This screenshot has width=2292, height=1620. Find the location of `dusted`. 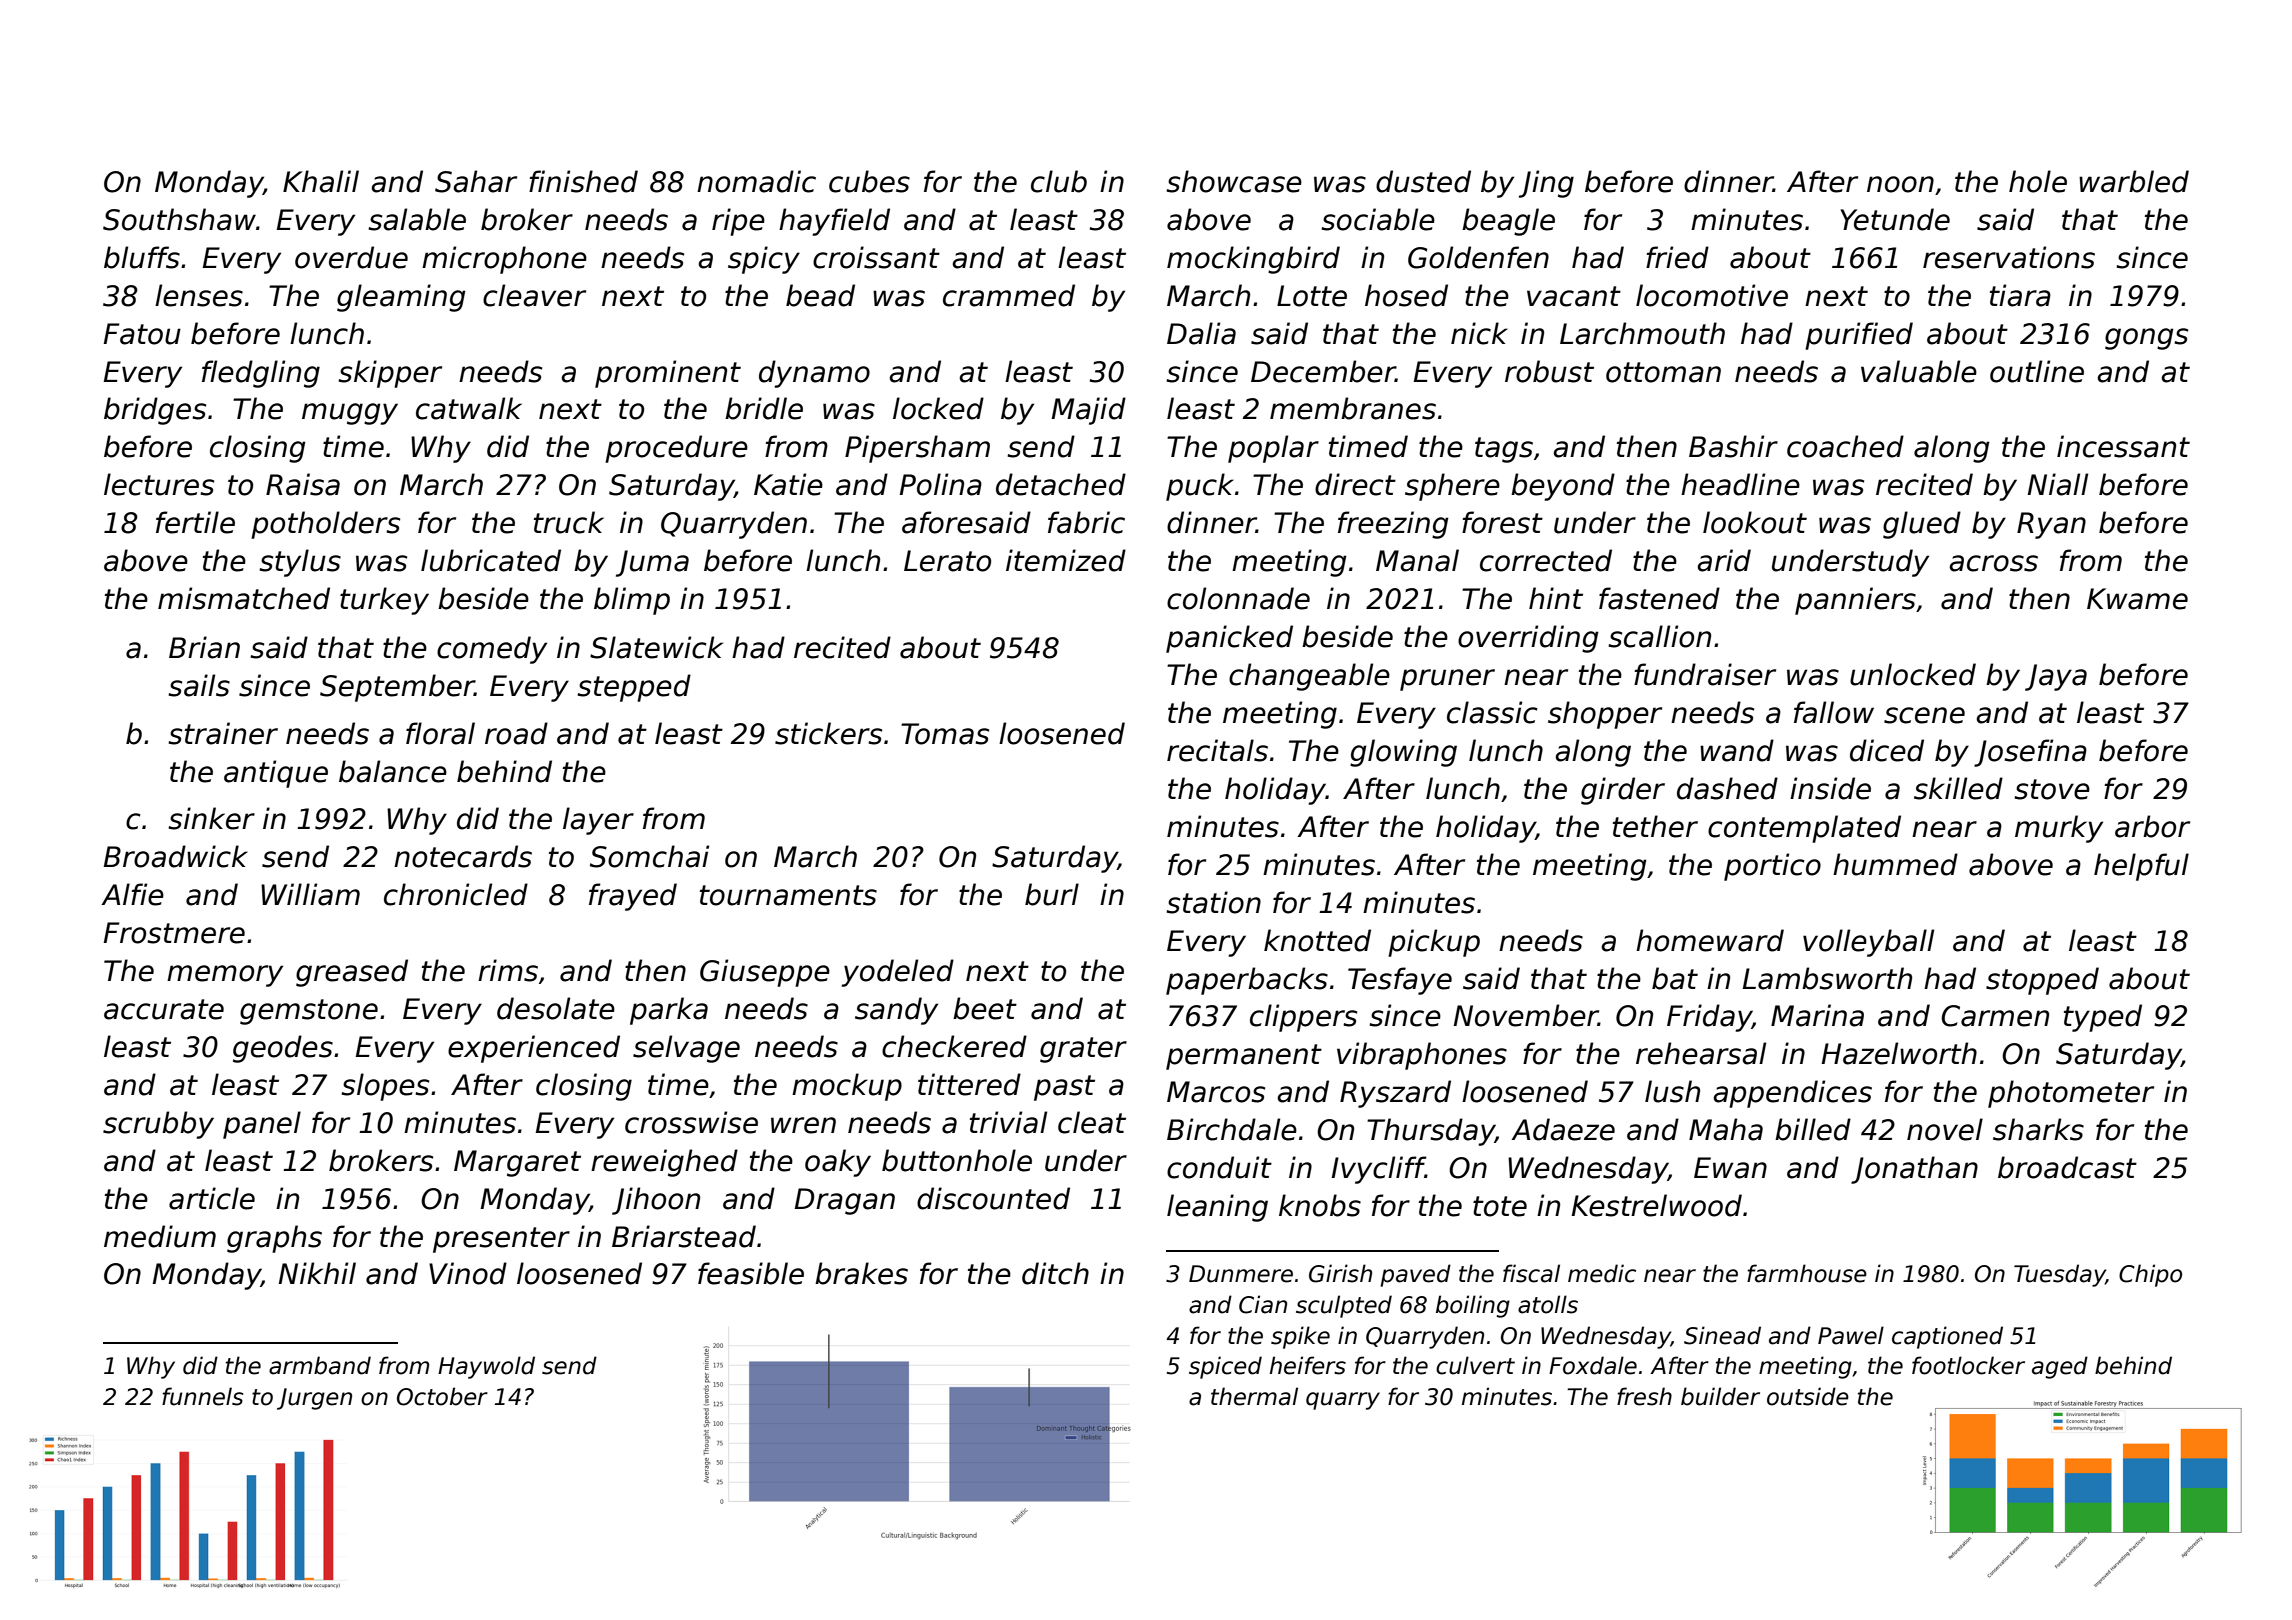

dusted is located at coordinates (1423, 181).
